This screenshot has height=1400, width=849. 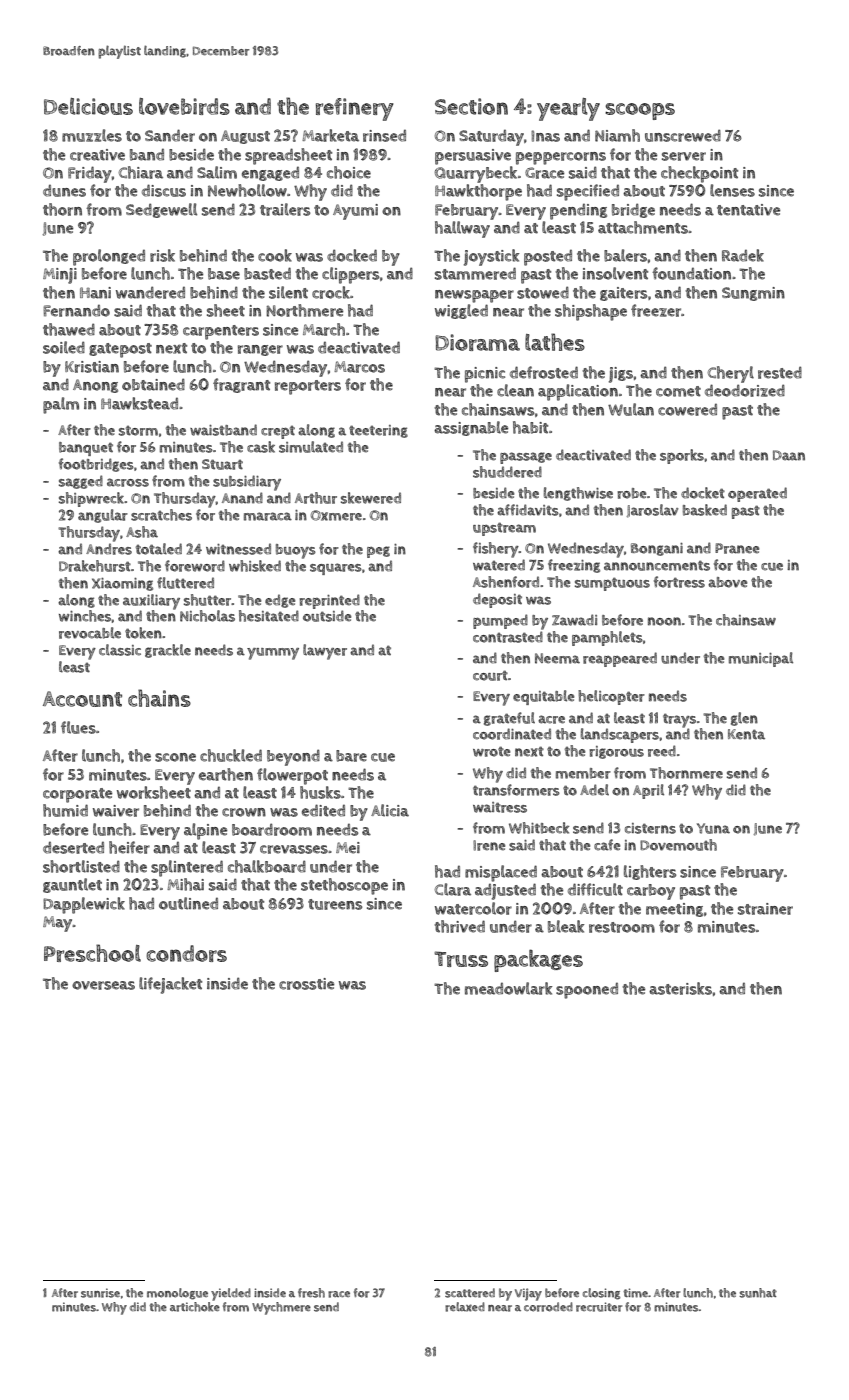 What do you see at coordinates (765, 909) in the screenshot?
I see `strainer` at bounding box center [765, 909].
